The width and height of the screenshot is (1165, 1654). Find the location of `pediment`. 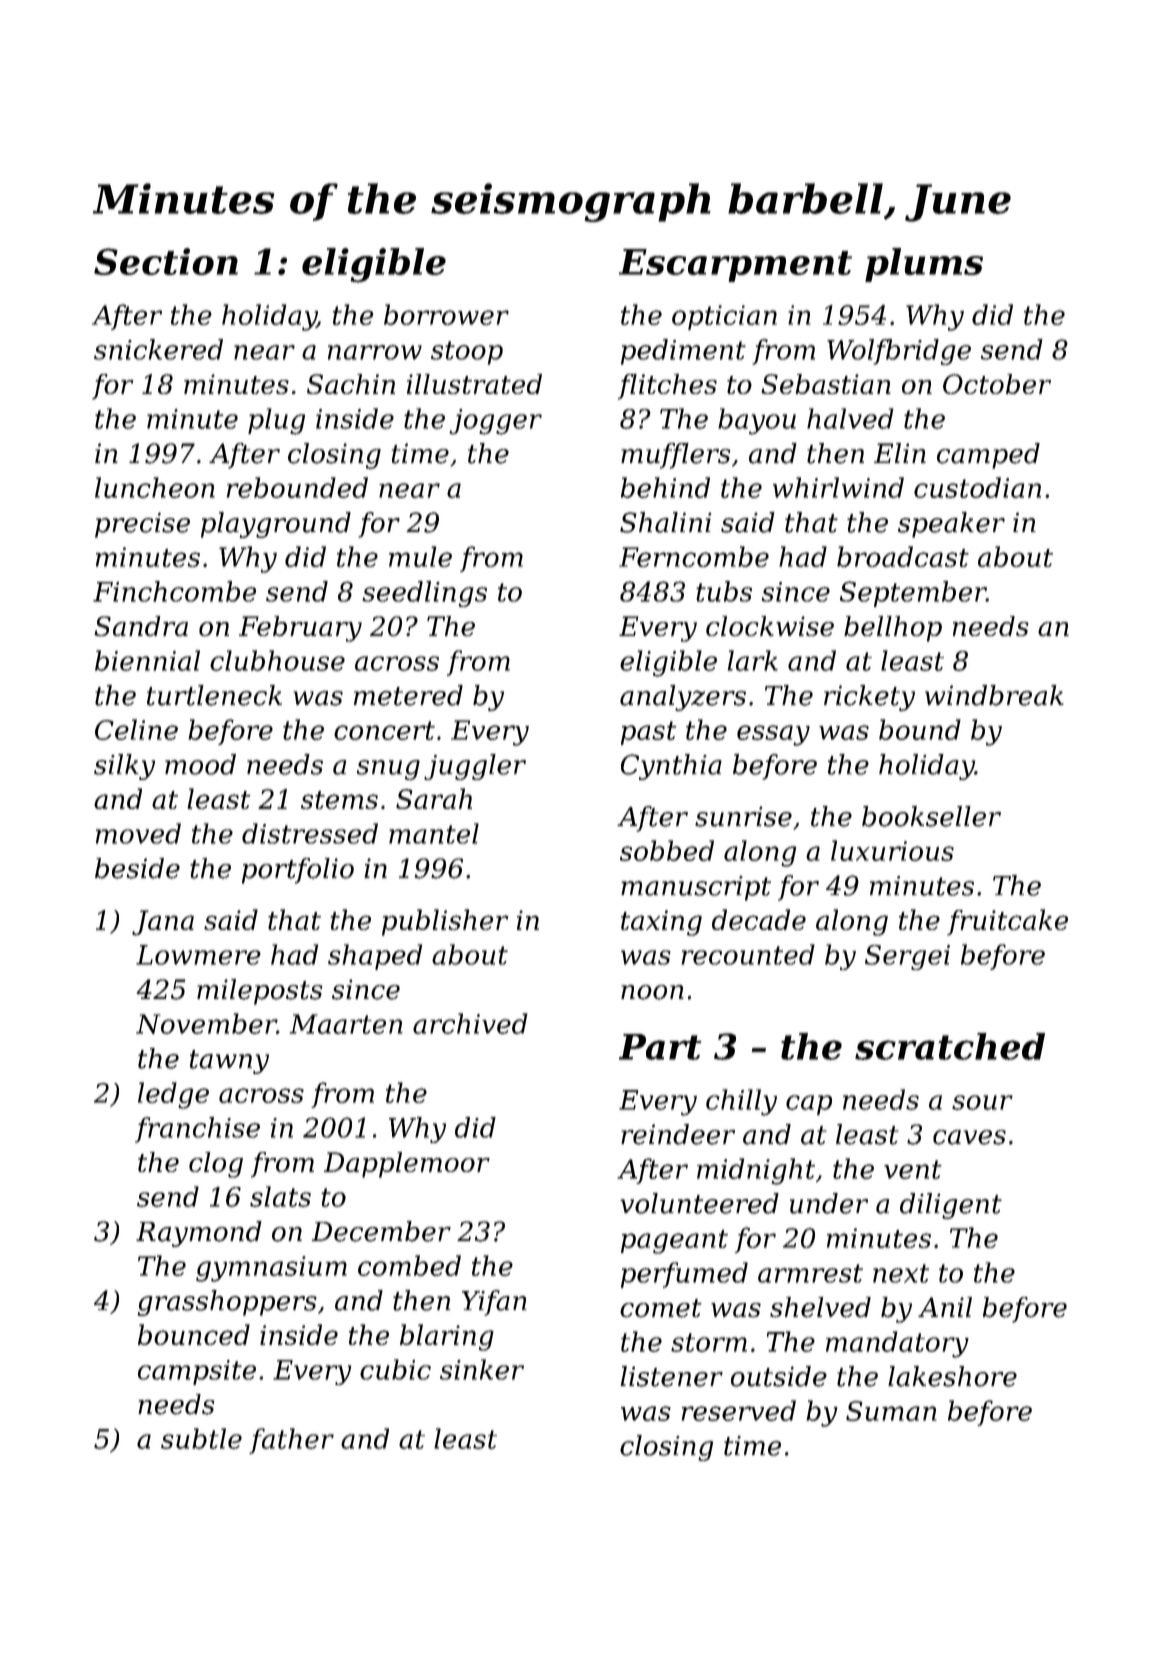

pediment is located at coordinates (683, 352).
